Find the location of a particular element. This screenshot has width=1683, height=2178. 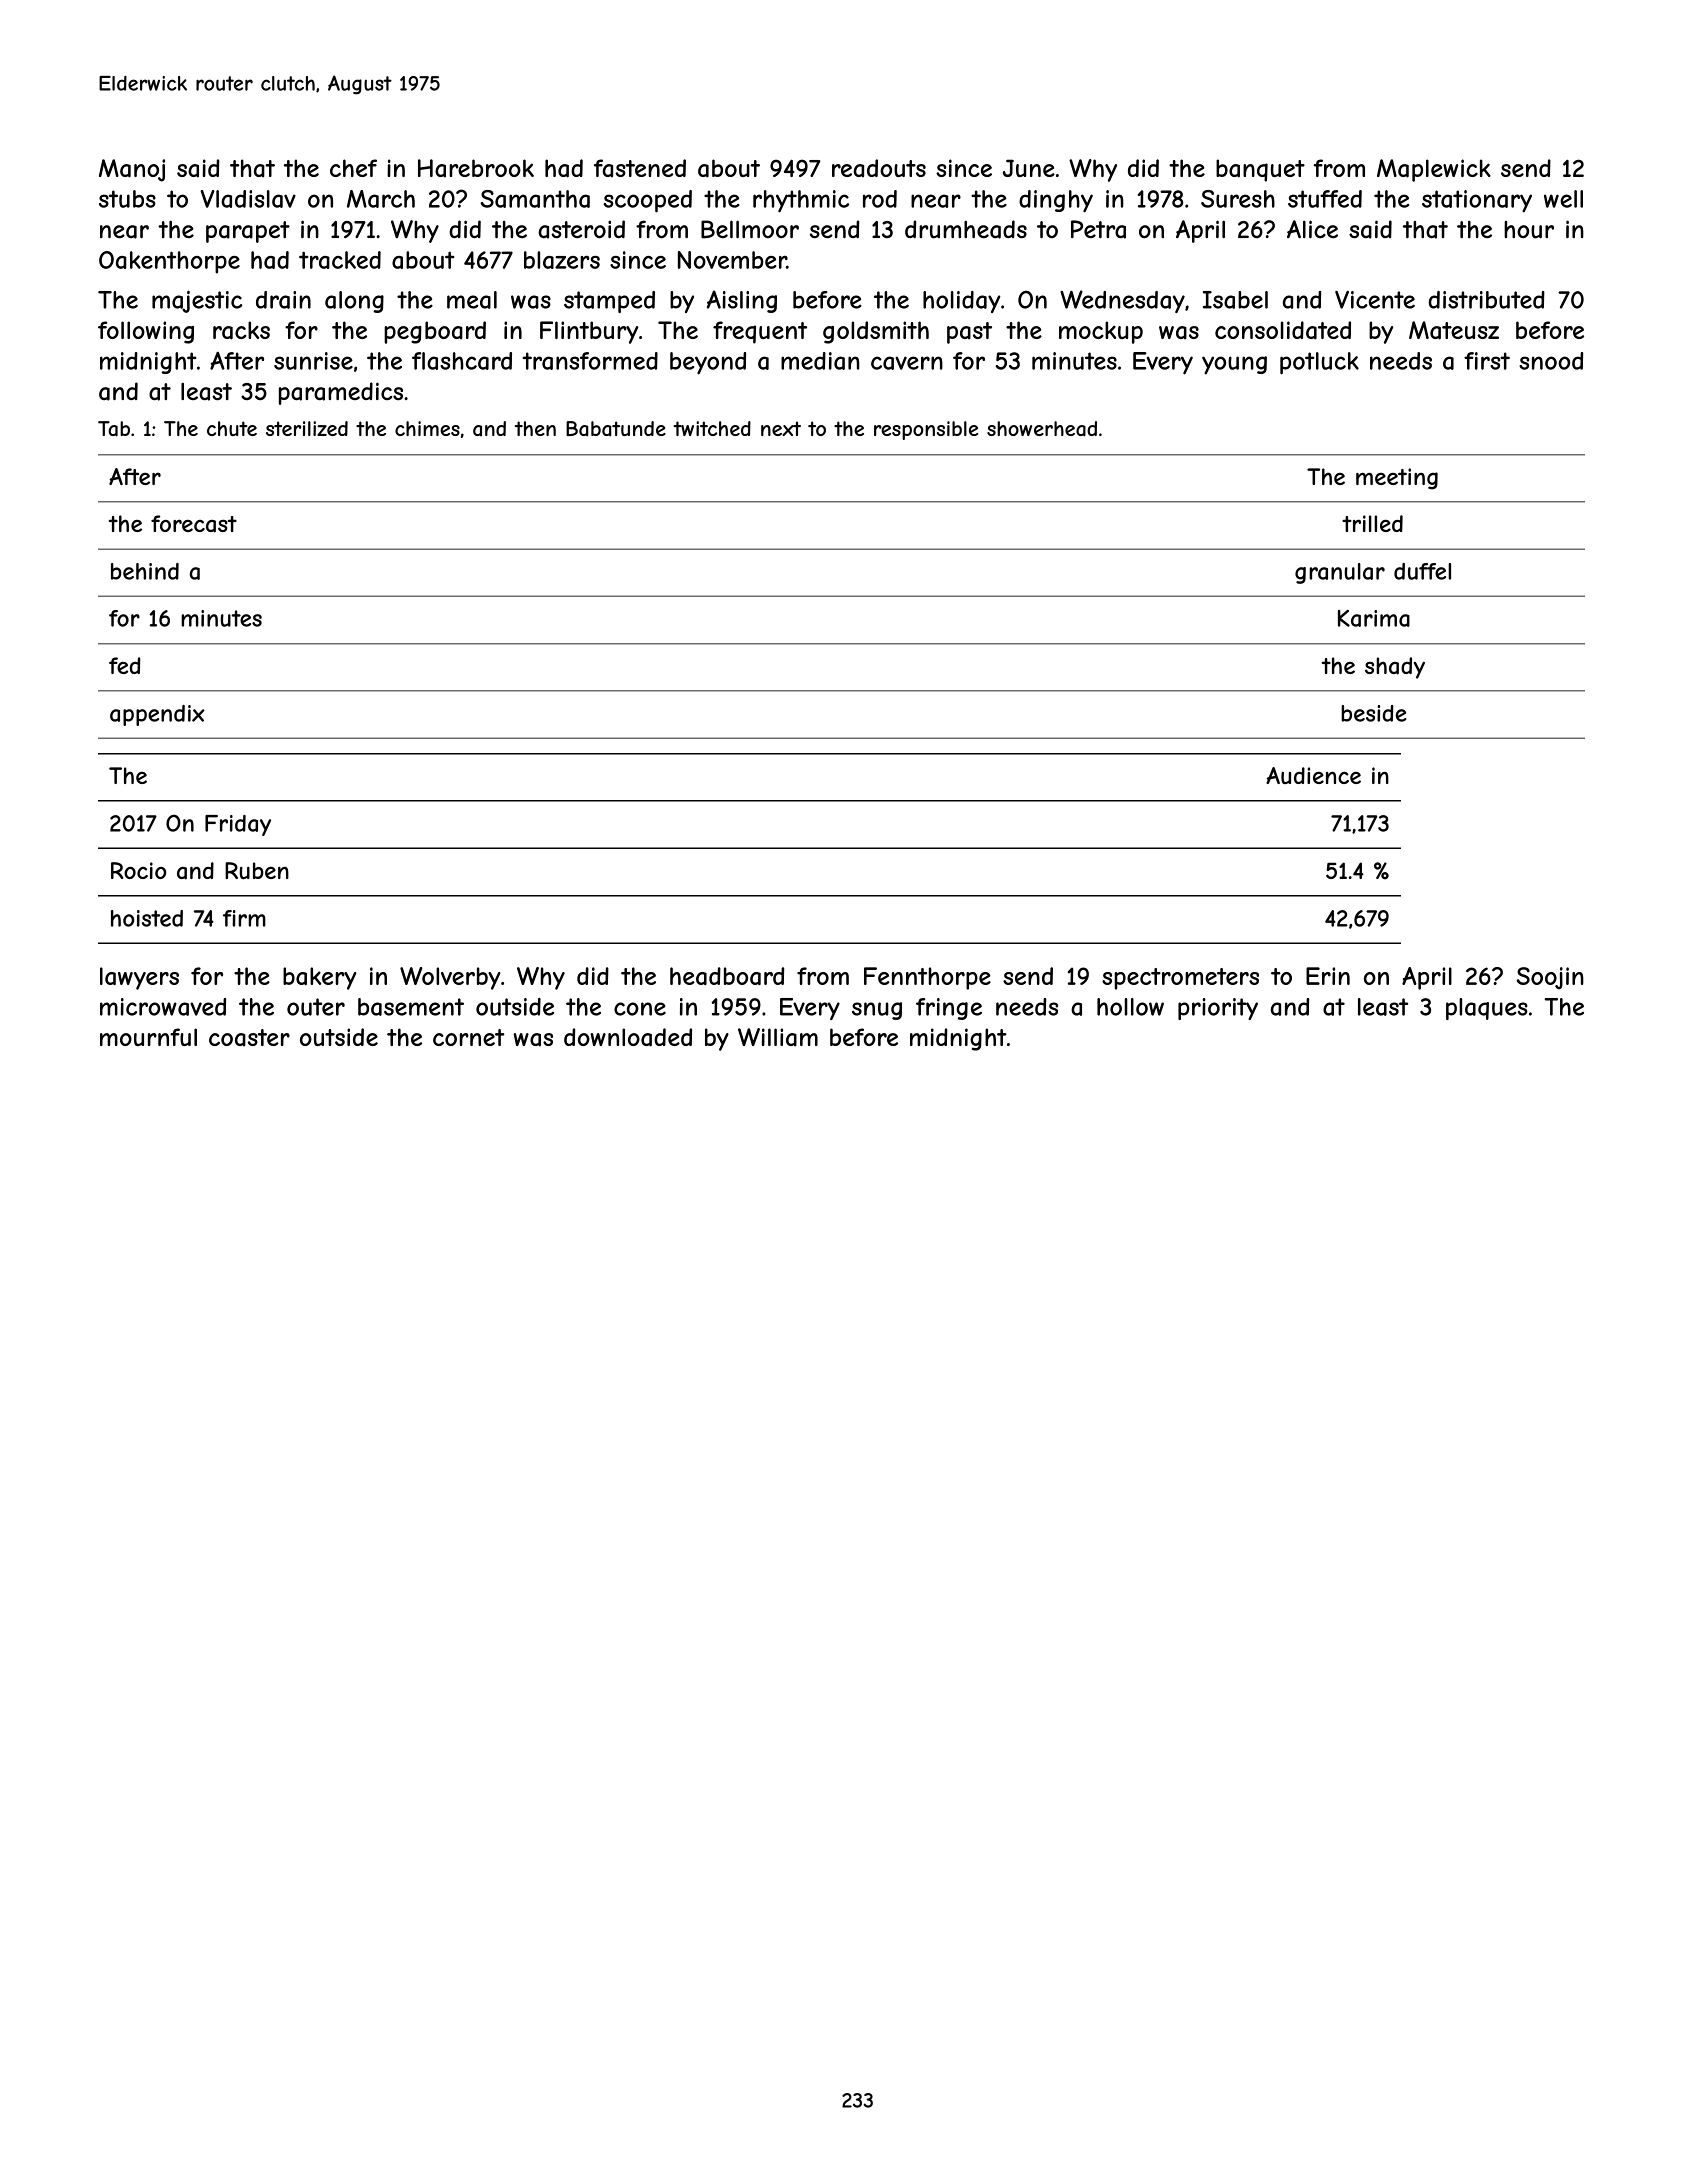

plaques is located at coordinates (1487, 1009).
